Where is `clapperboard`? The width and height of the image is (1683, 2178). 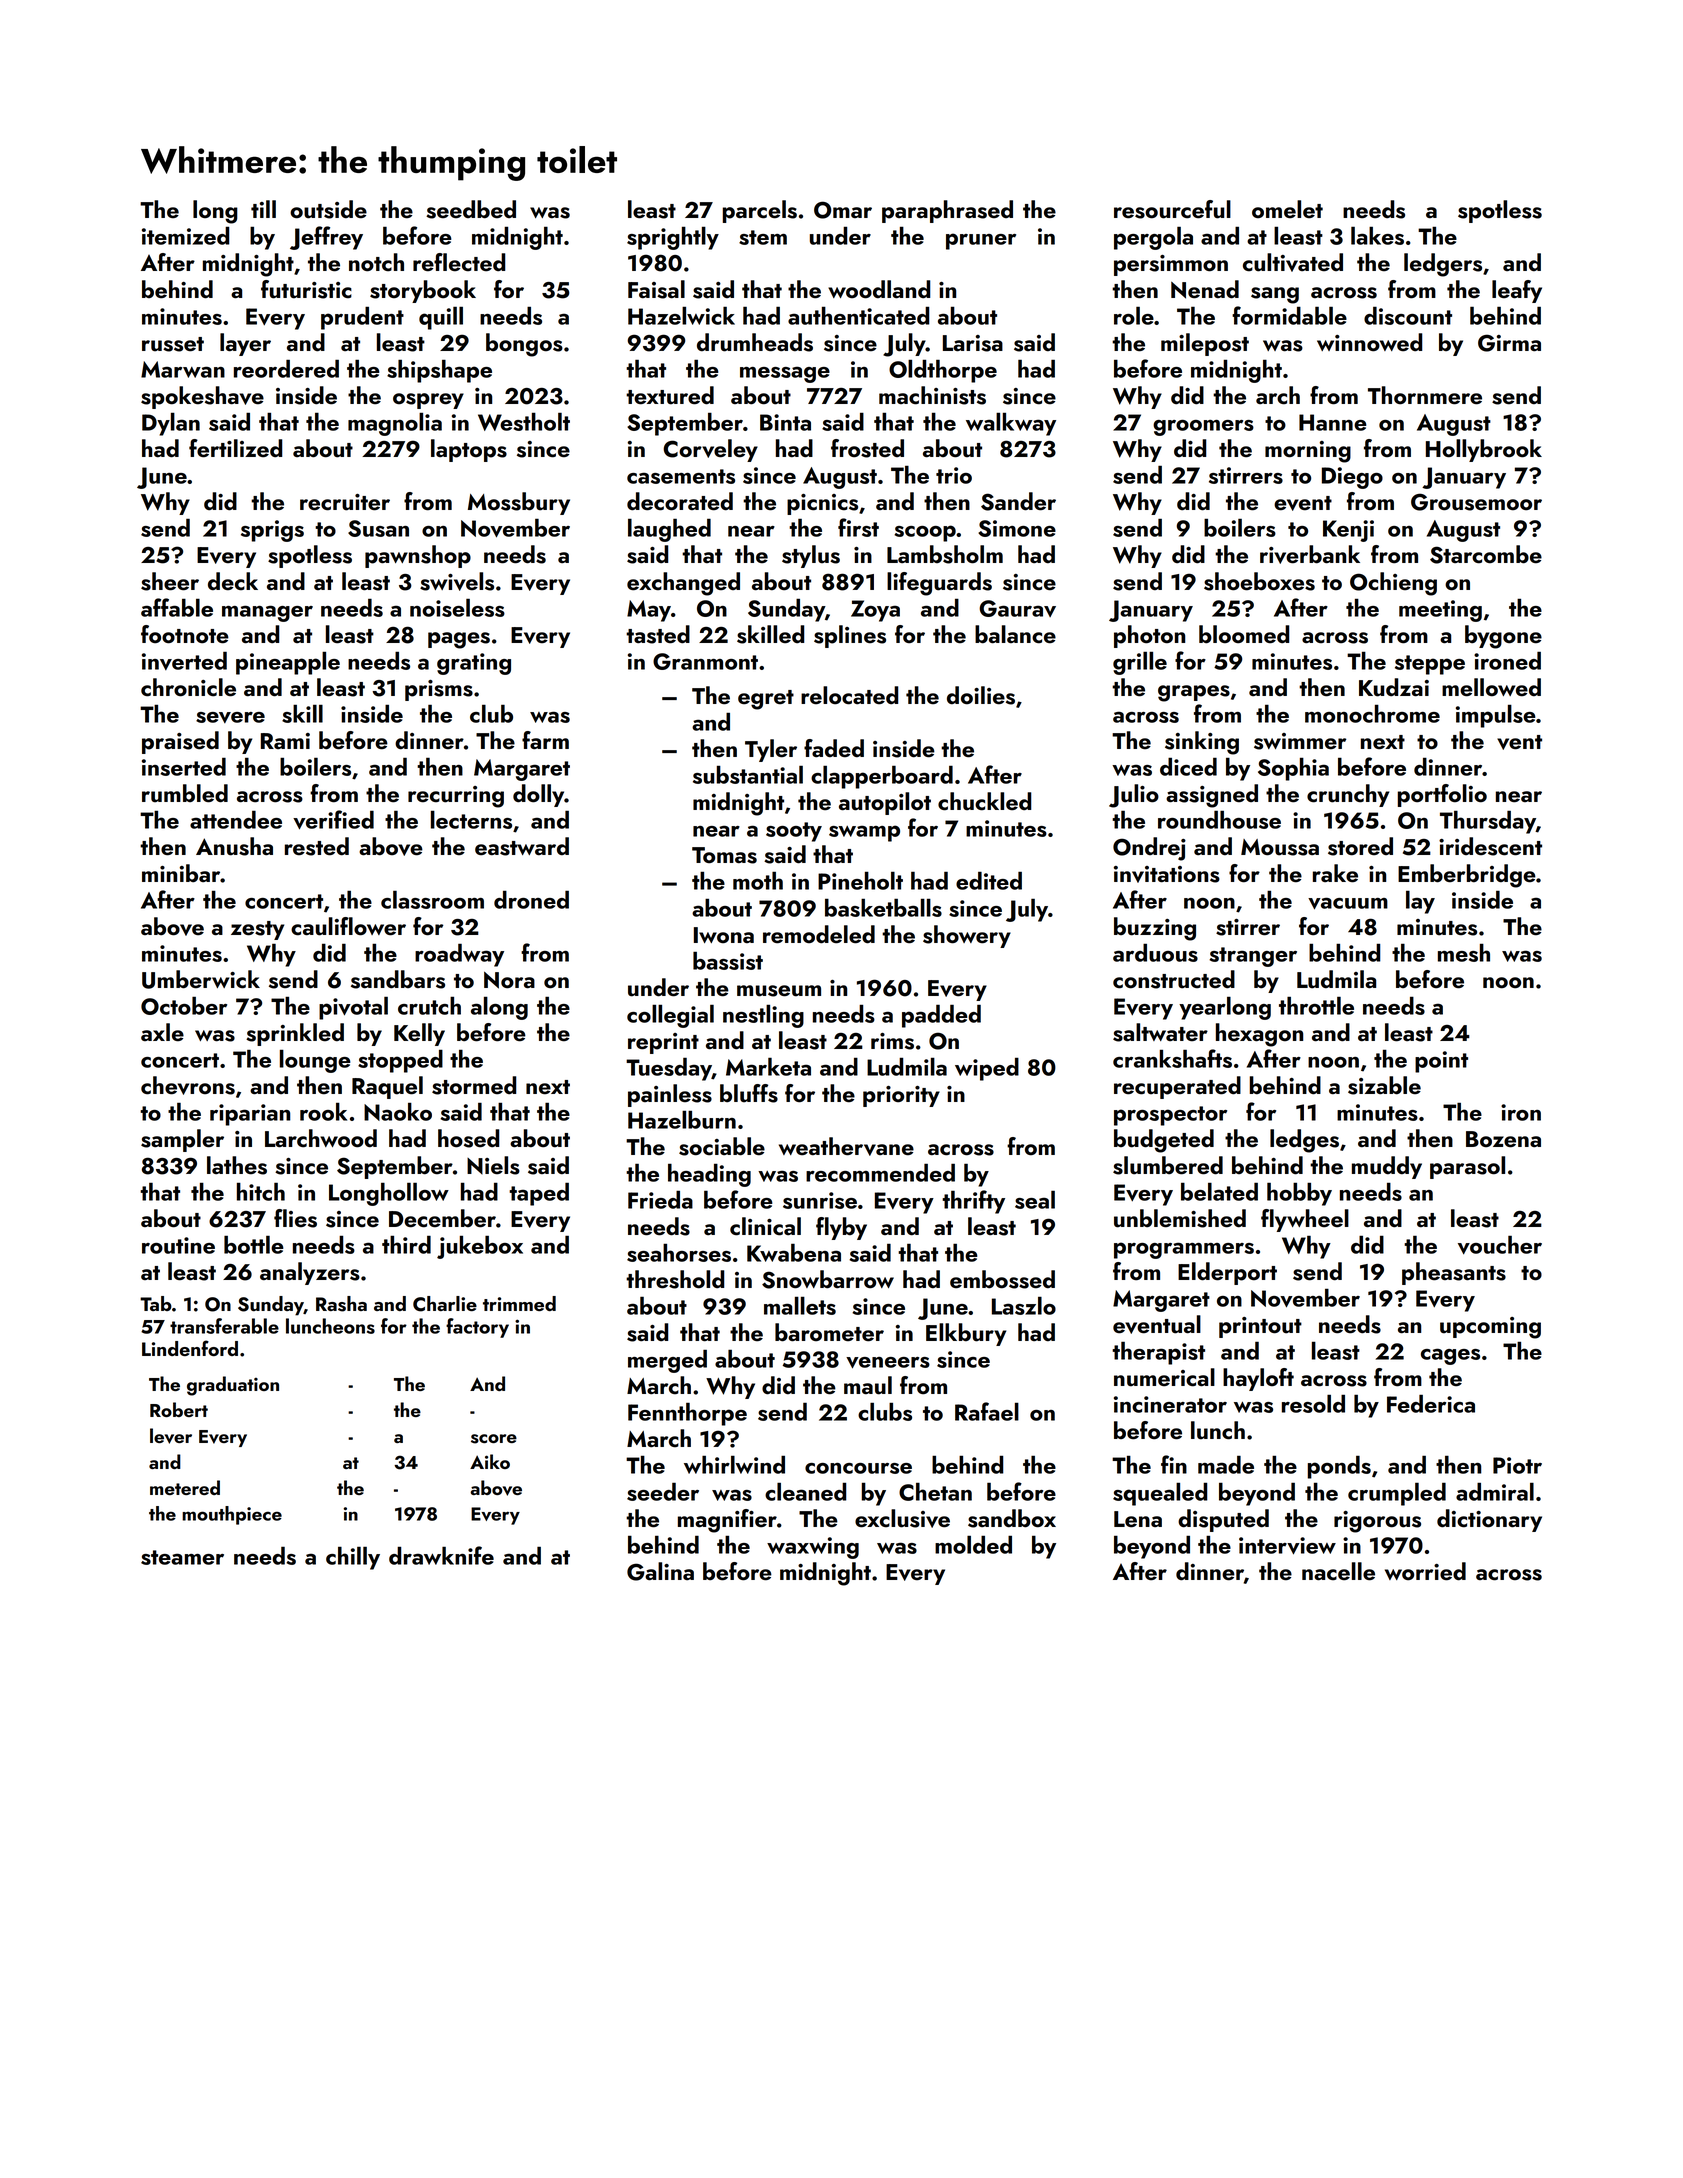
clapperboard is located at coordinates (882, 777).
